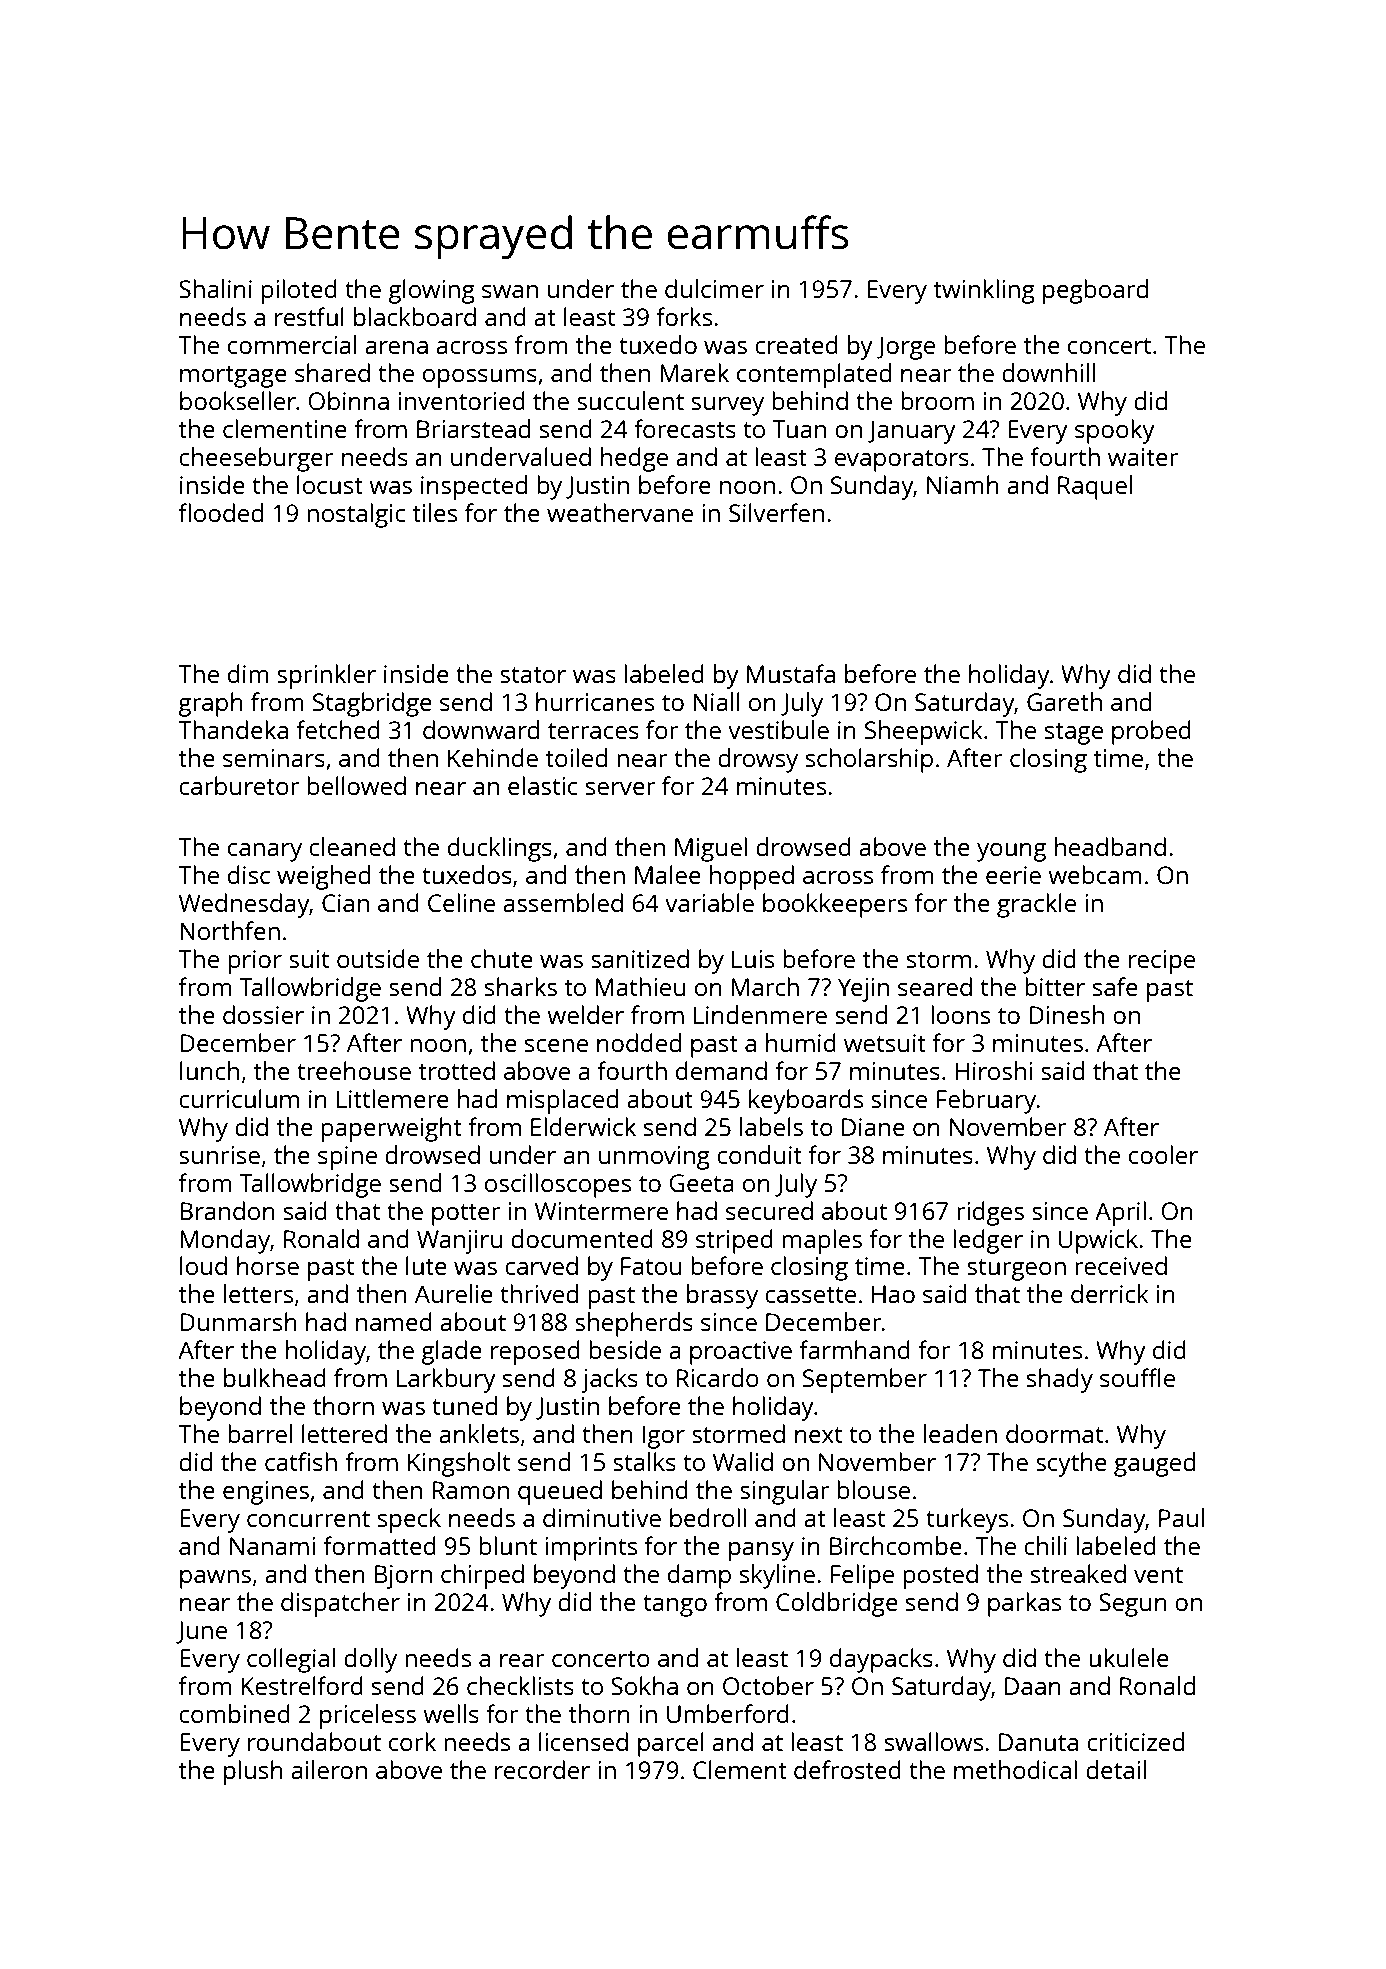  Describe the element at coordinates (345, 903) in the document. I see `Cian` at that location.
